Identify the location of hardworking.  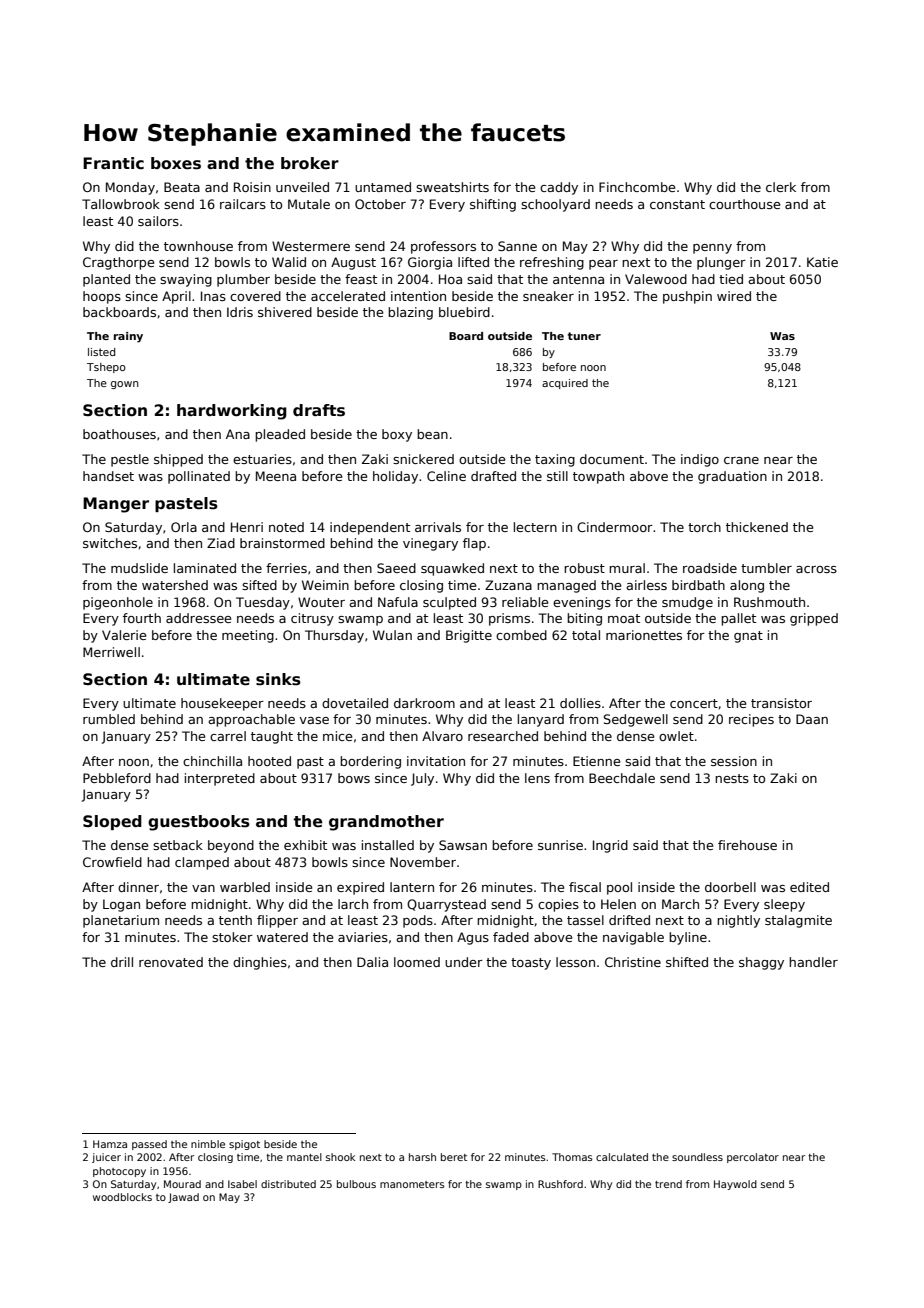
(232, 412).
